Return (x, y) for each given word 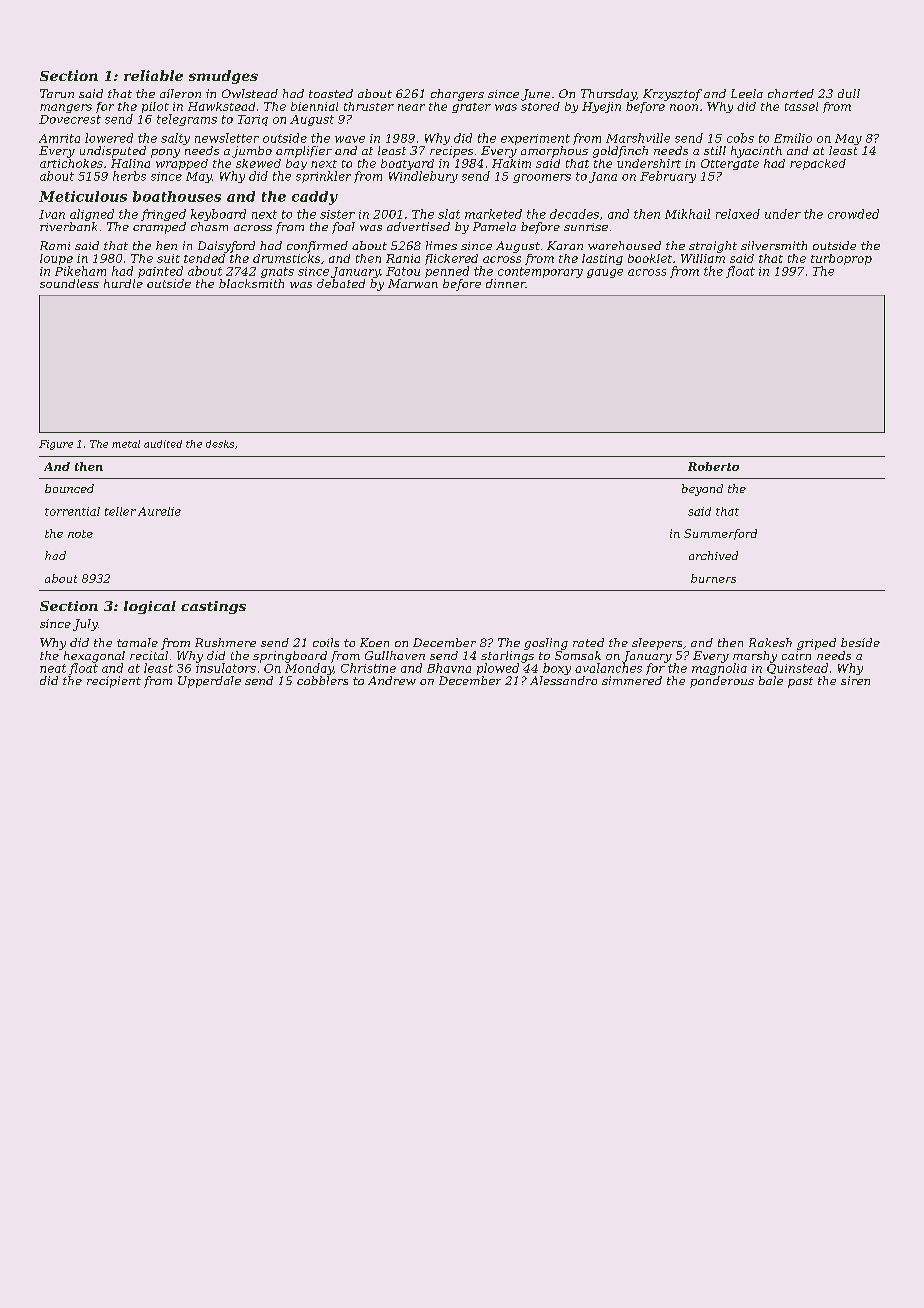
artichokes (71, 163)
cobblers (322, 680)
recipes (451, 152)
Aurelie (159, 511)
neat (53, 668)
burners (713, 578)
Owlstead (250, 93)
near (411, 107)
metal (126, 444)
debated (341, 283)
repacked (818, 164)
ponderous (722, 682)
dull (849, 93)
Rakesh (770, 642)
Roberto (713, 466)
